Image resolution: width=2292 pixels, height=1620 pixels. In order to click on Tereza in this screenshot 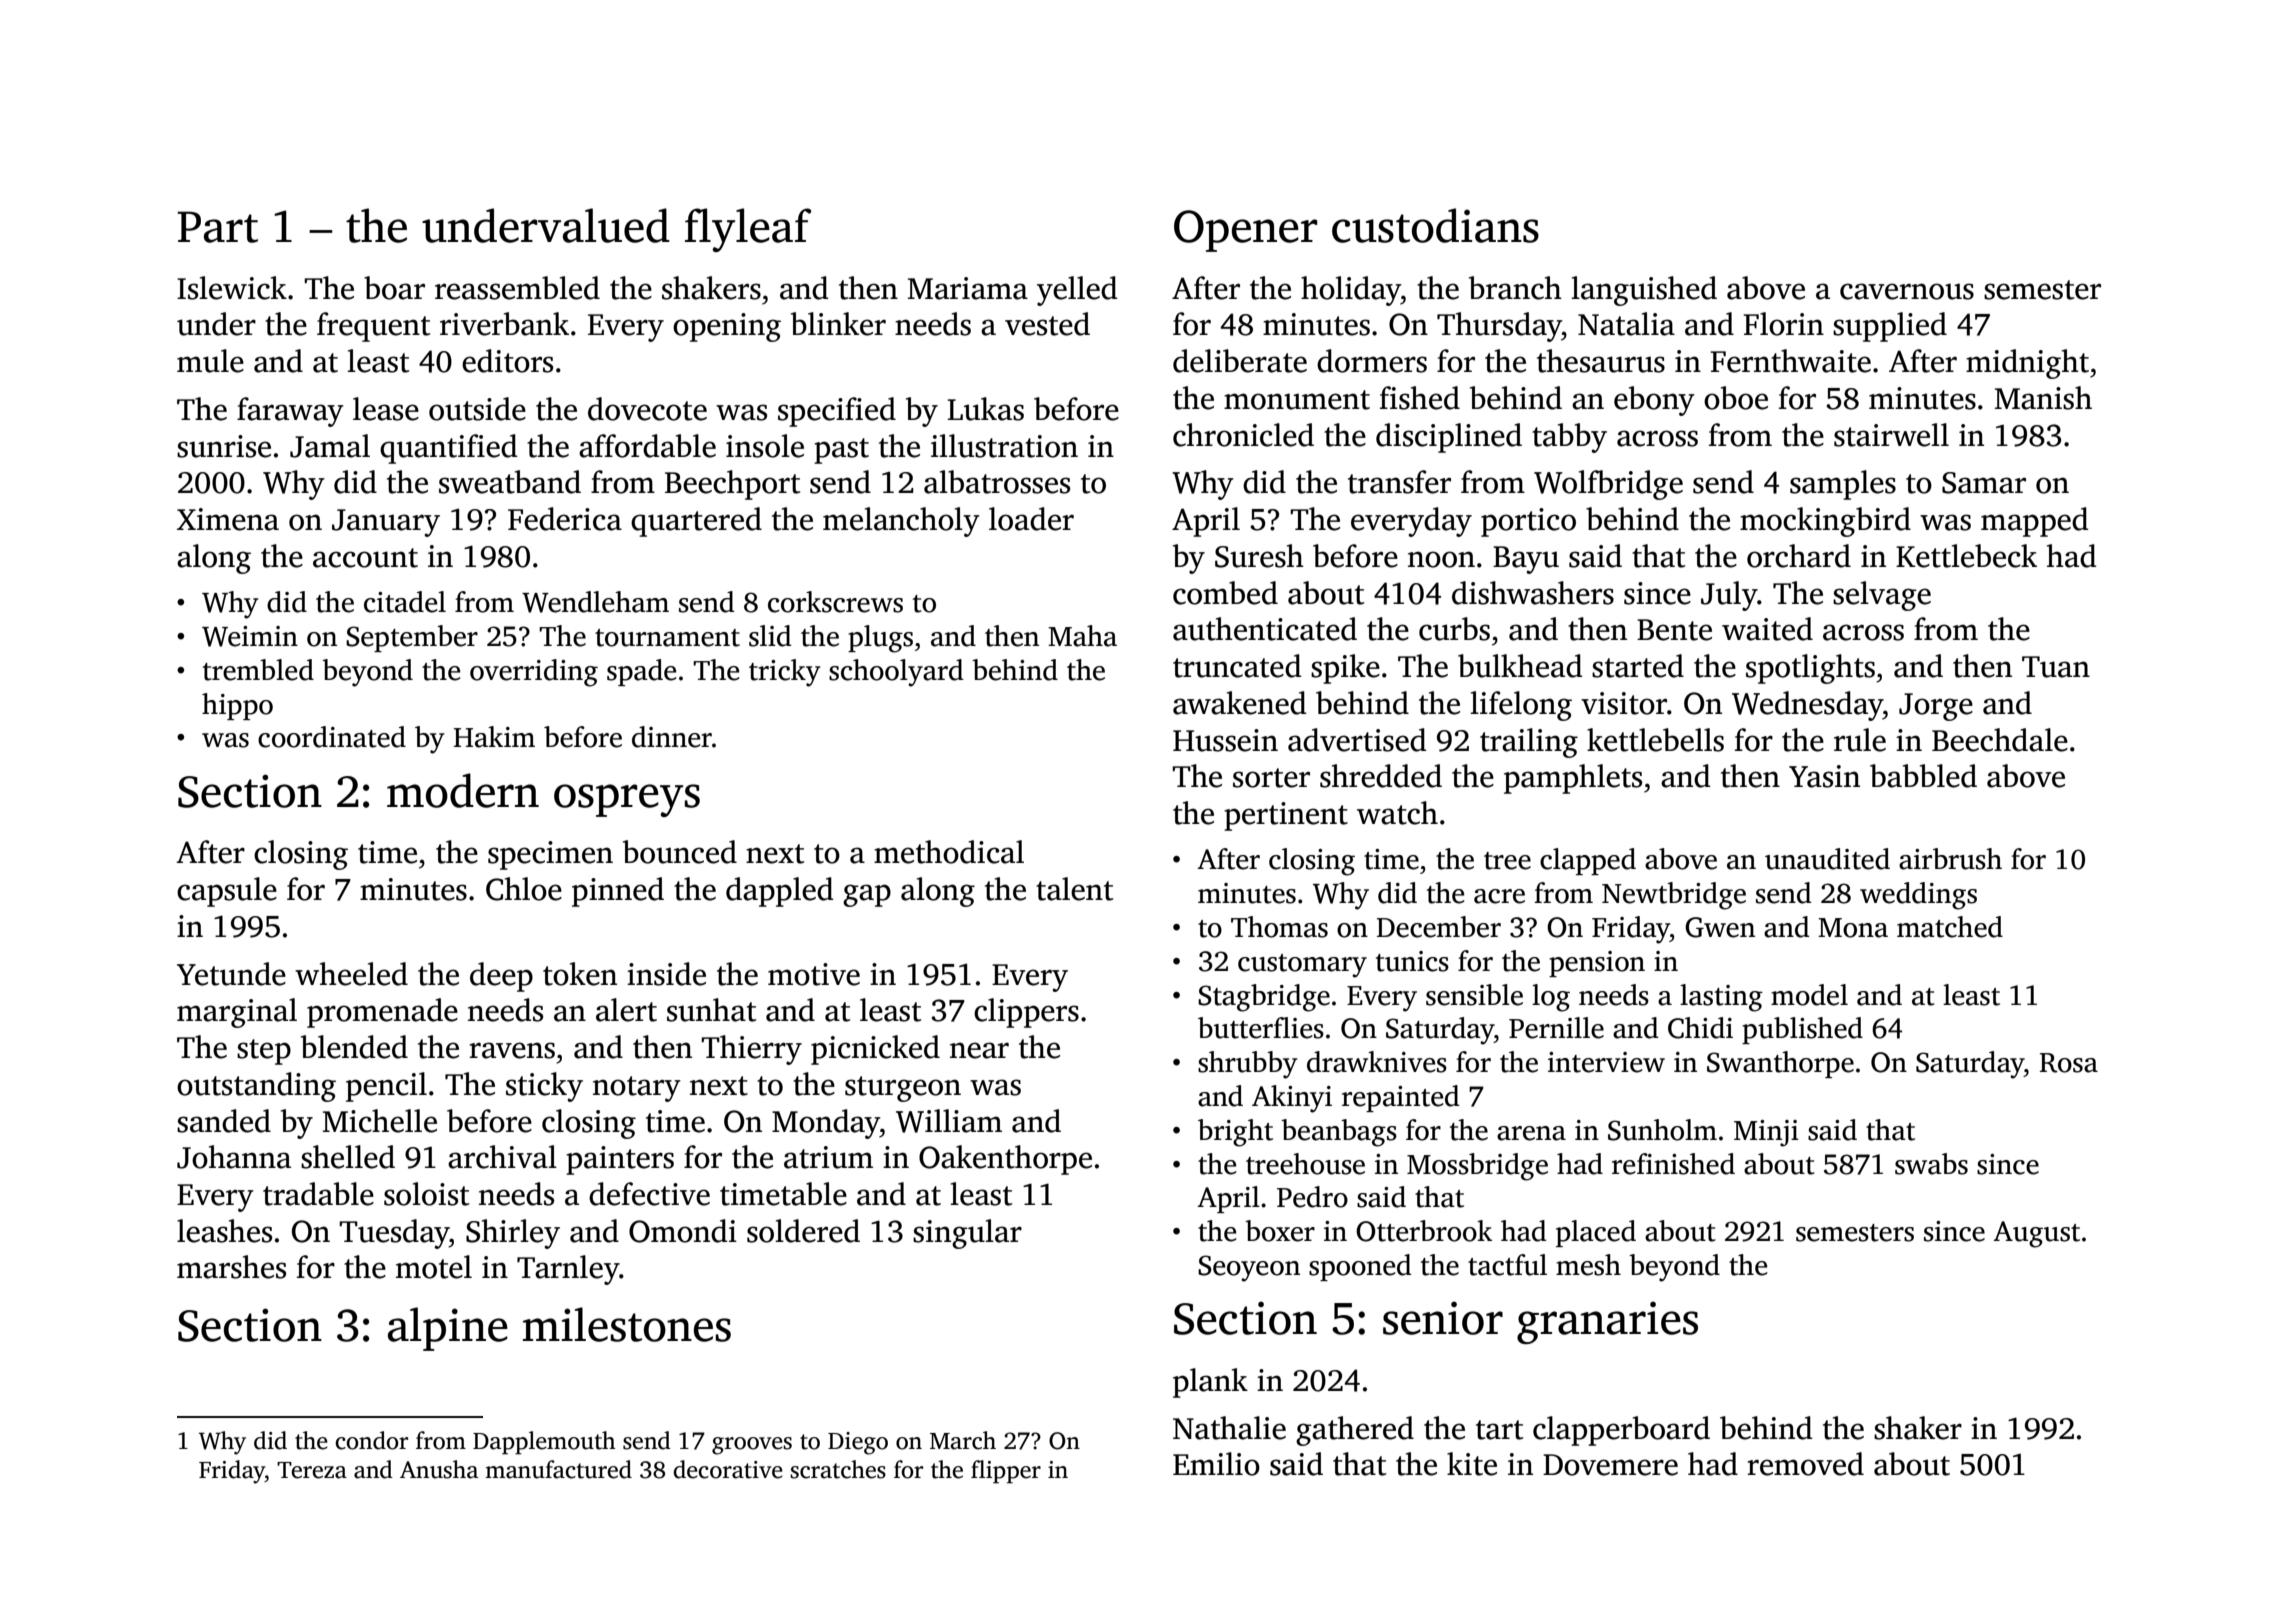, I will do `click(312, 1470)`.
